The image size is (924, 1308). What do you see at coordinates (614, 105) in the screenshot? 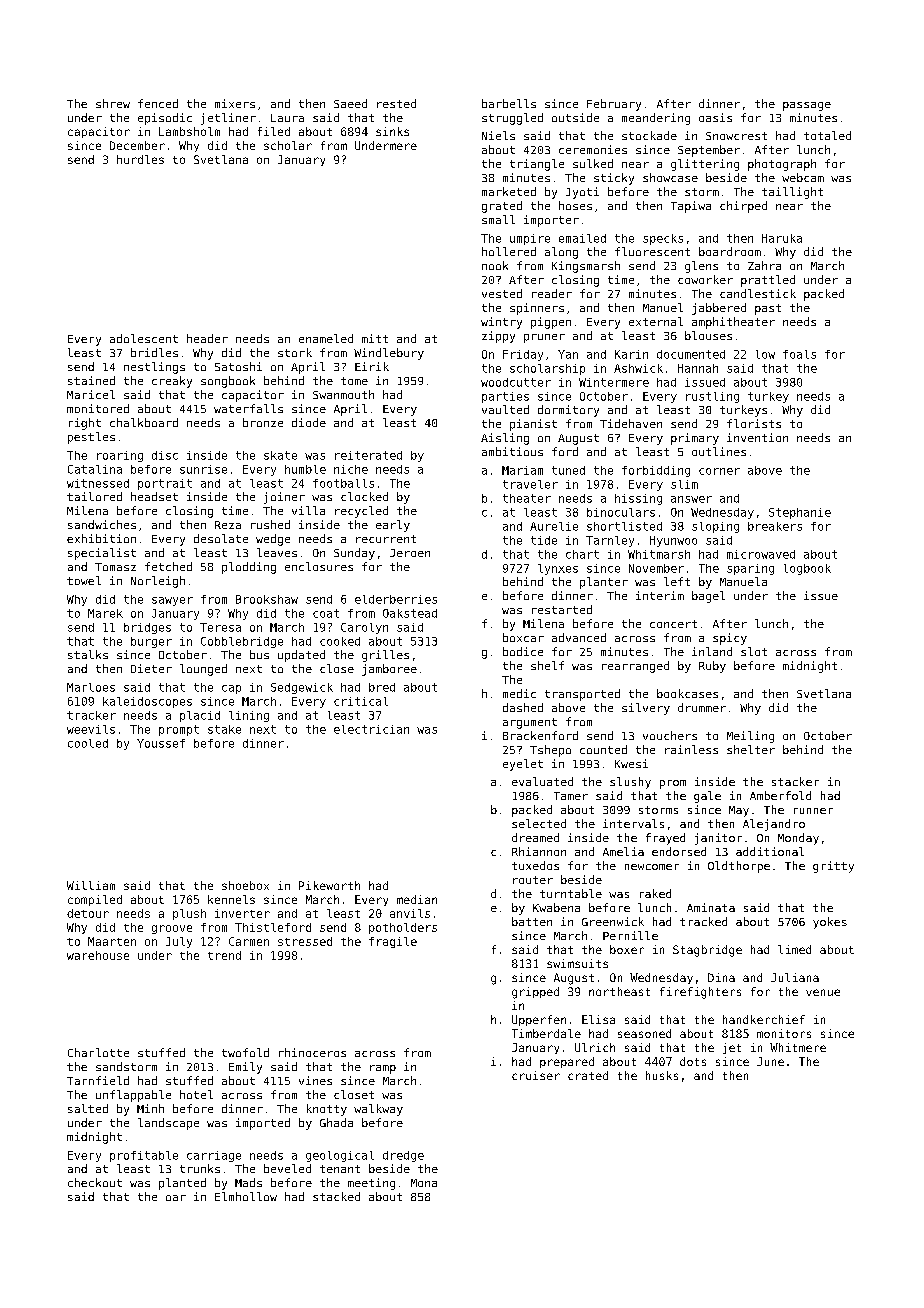
I see `February` at bounding box center [614, 105].
